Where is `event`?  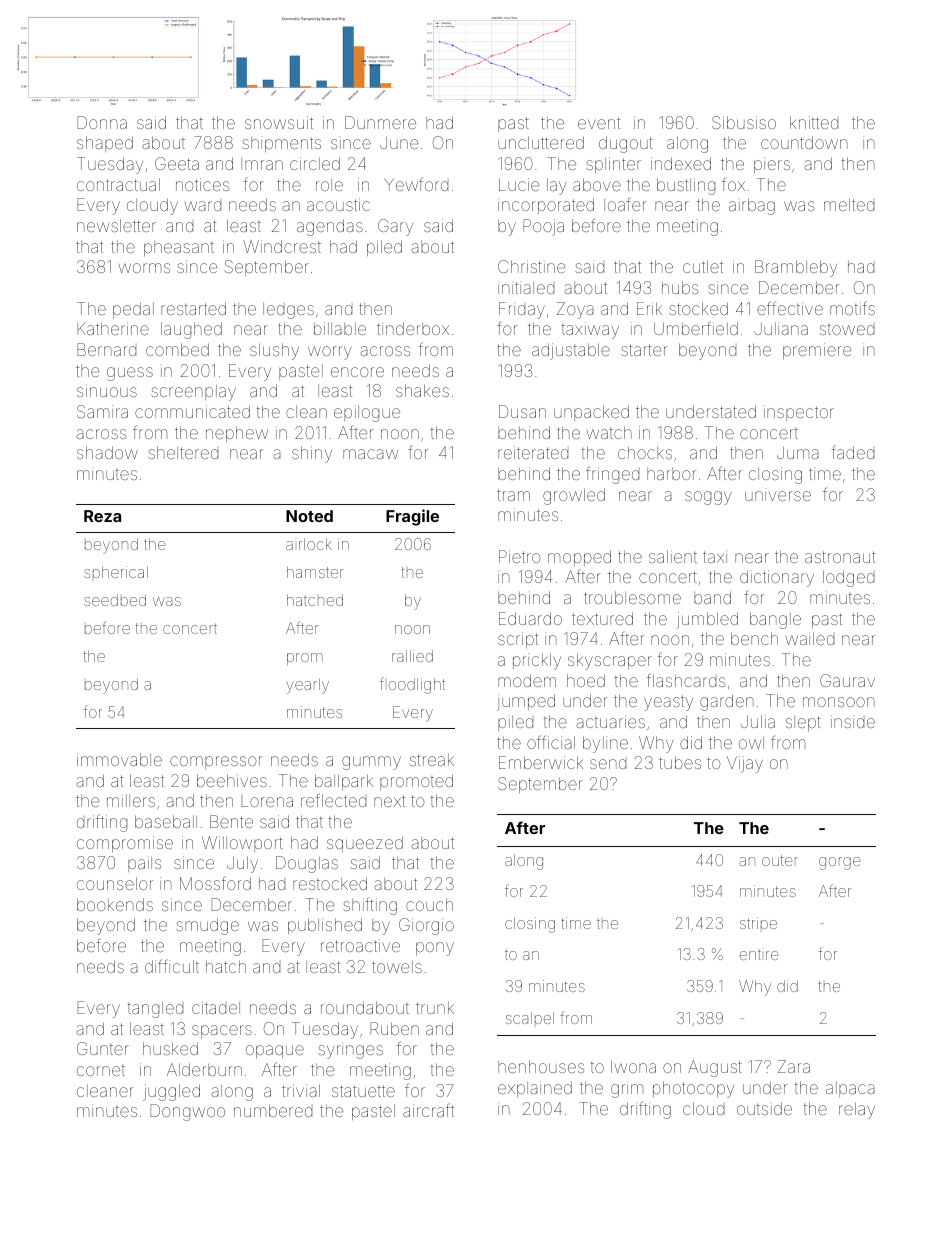
event is located at coordinates (599, 123).
